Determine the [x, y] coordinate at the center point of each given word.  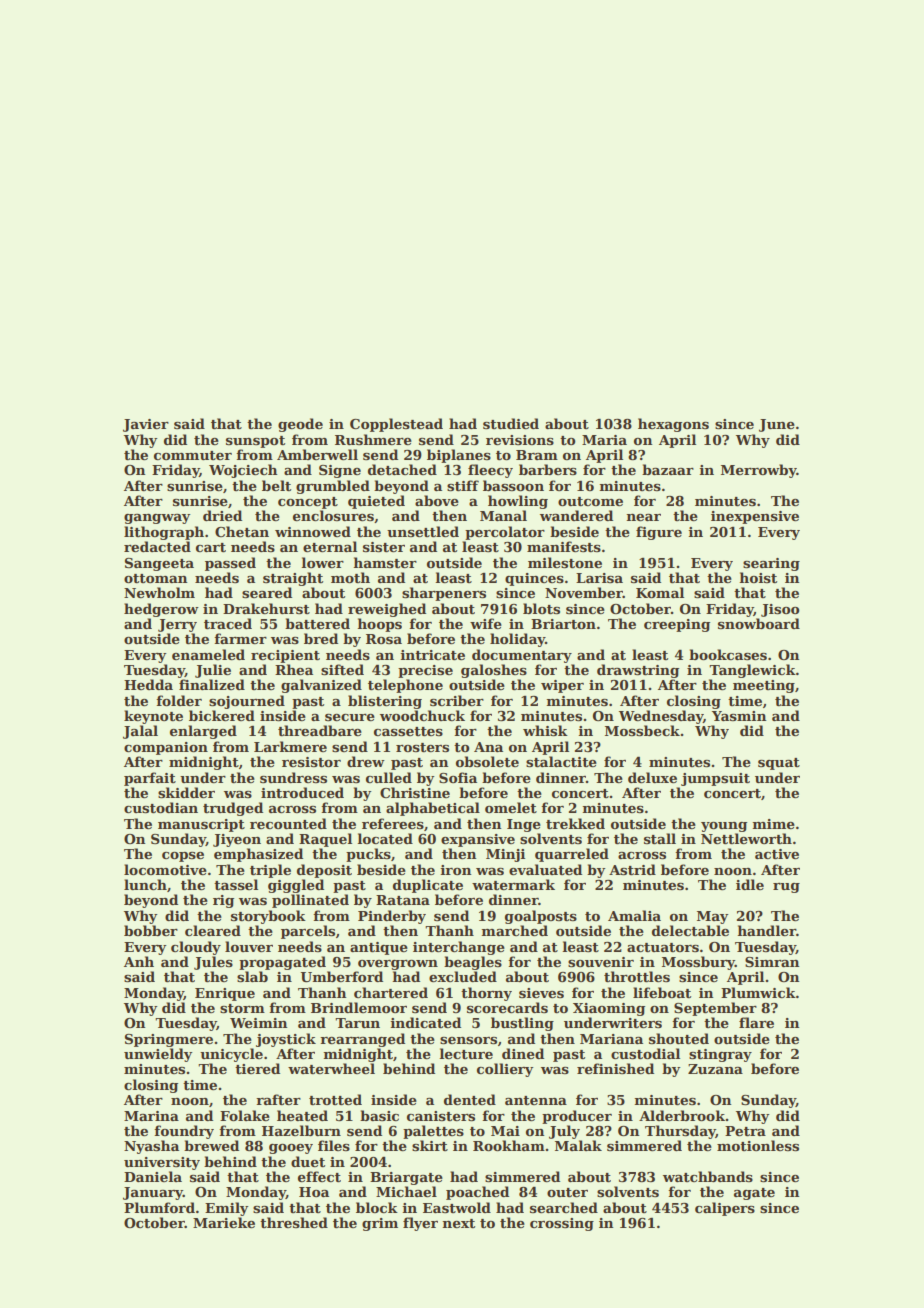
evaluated [545, 869]
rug [786, 888]
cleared [213, 930]
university [162, 1163]
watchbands [708, 1176]
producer [577, 1117]
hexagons [673, 425]
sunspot [255, 442]
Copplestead [396, 425]
